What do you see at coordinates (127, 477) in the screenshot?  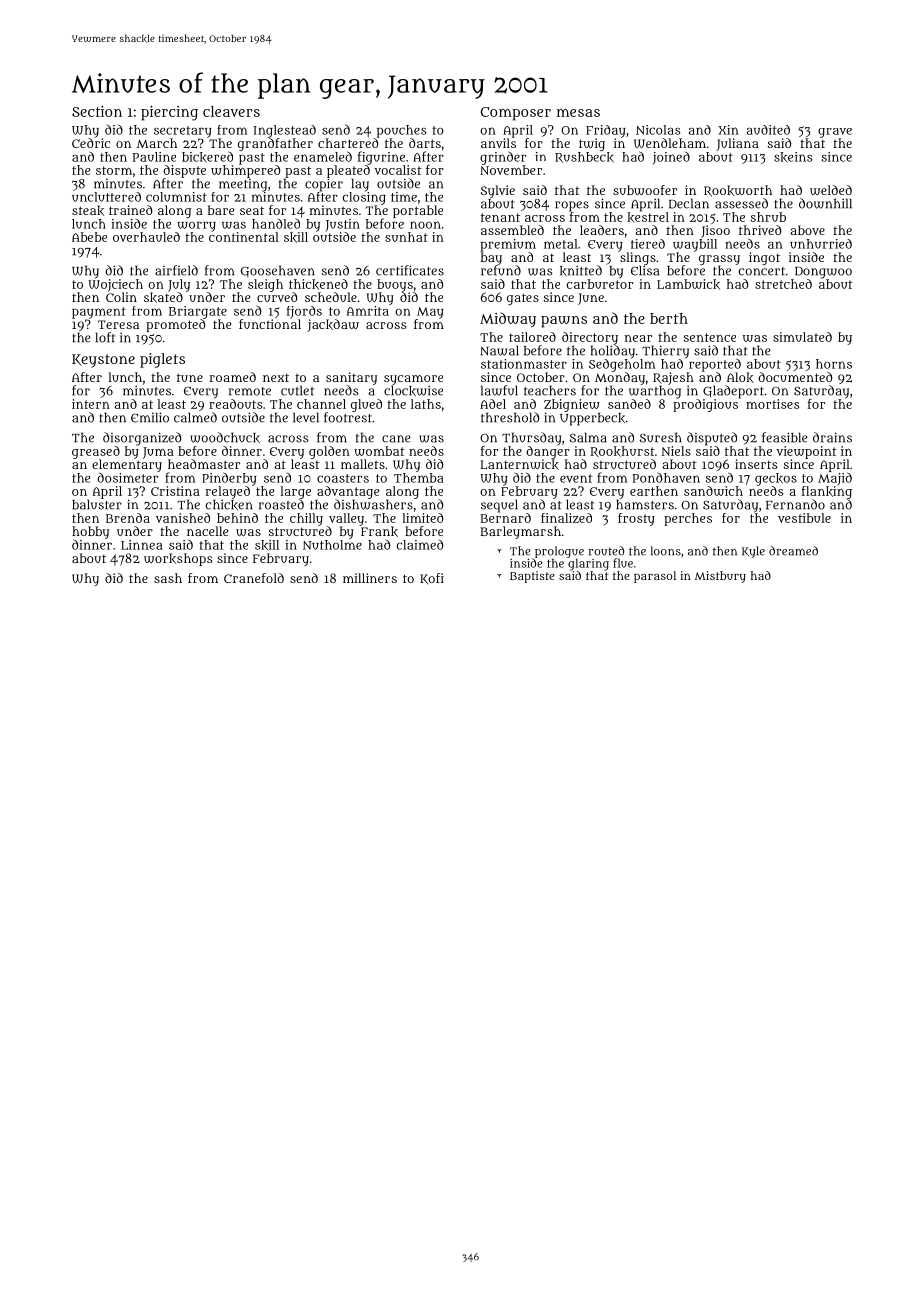 I see `dosimeter` at bounding box center [127, 477].
